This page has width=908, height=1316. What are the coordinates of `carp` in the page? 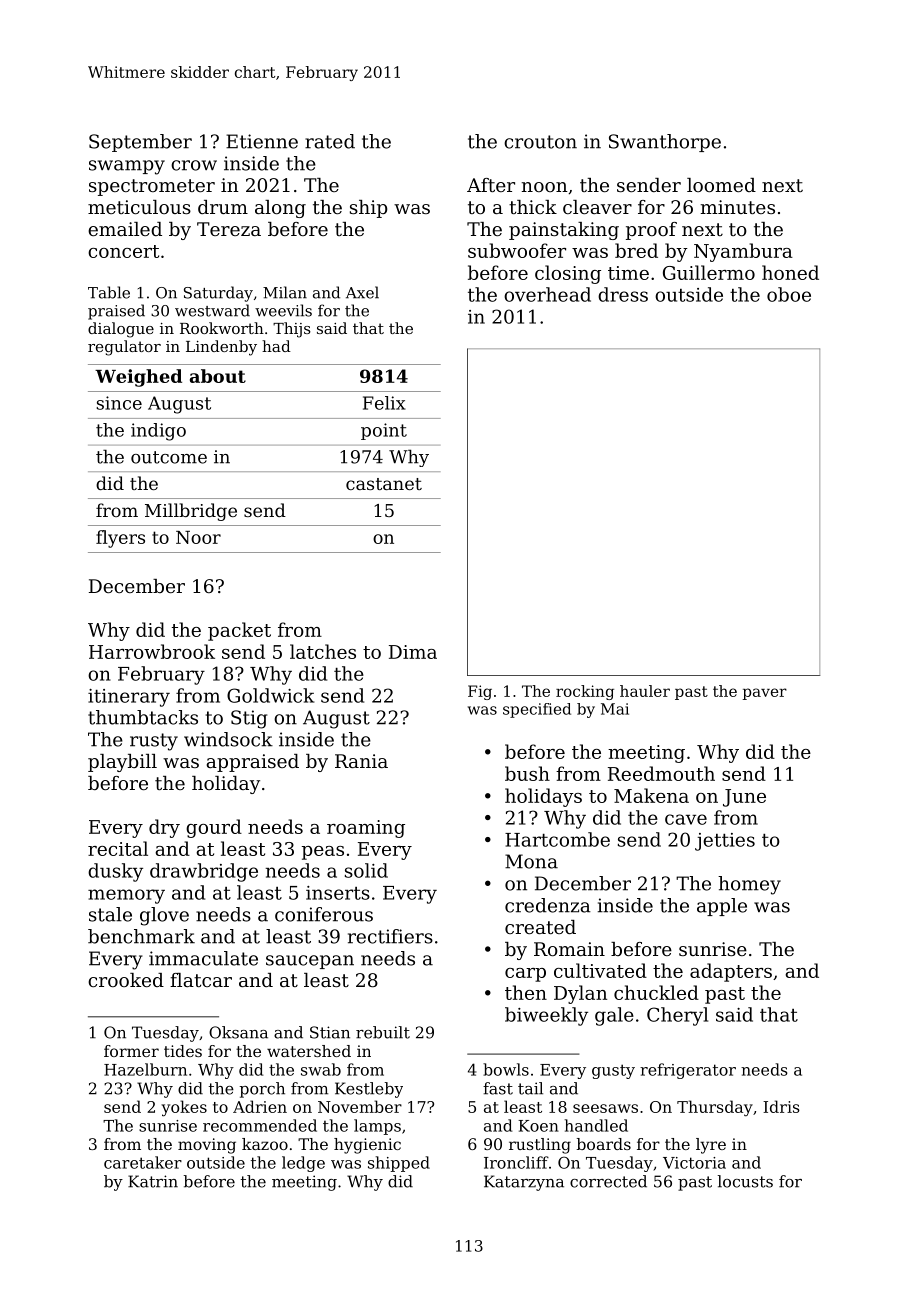 It's located at (525, 975).
